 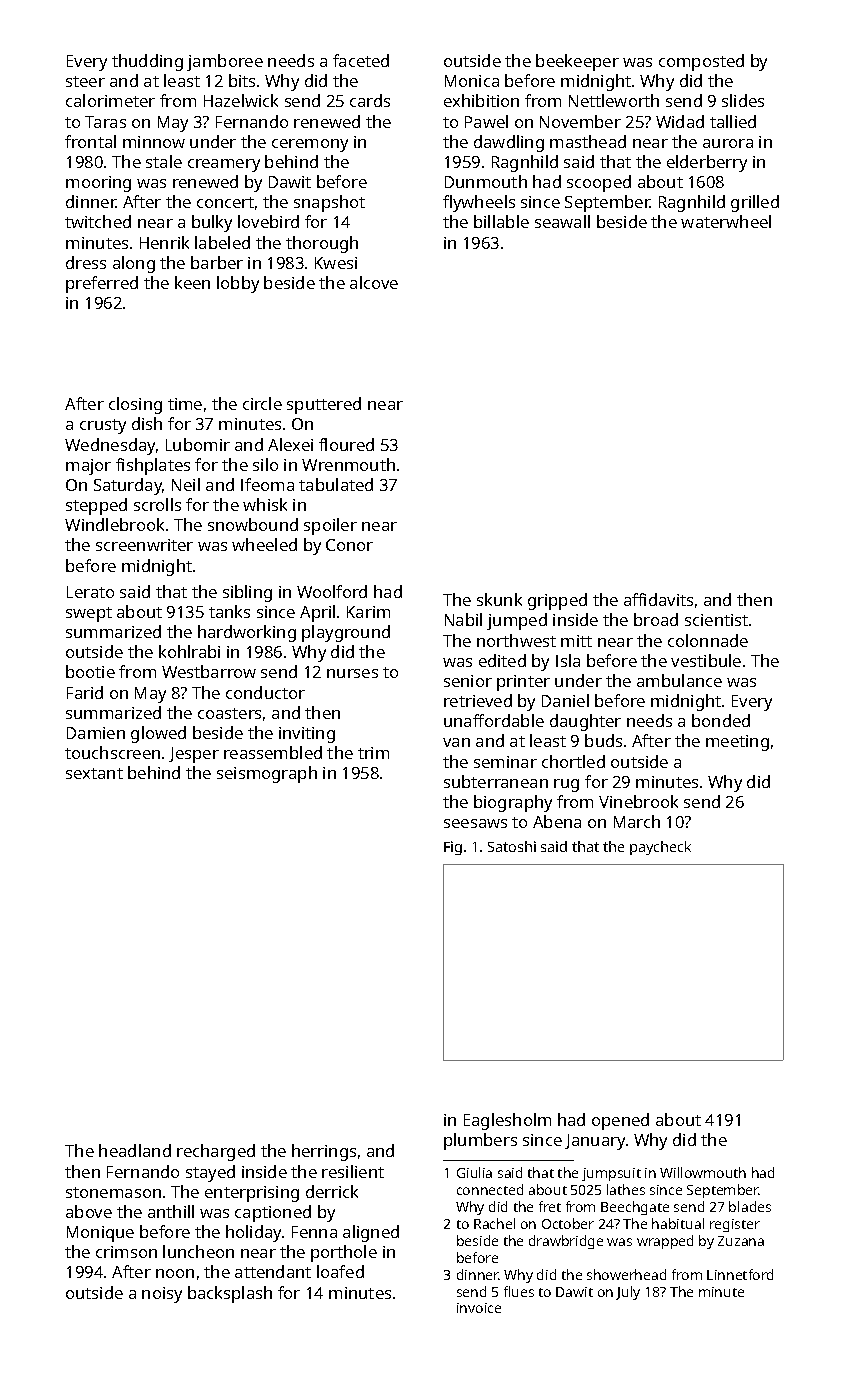 I want to click on beekeeper, so click(x=577, y=62).
